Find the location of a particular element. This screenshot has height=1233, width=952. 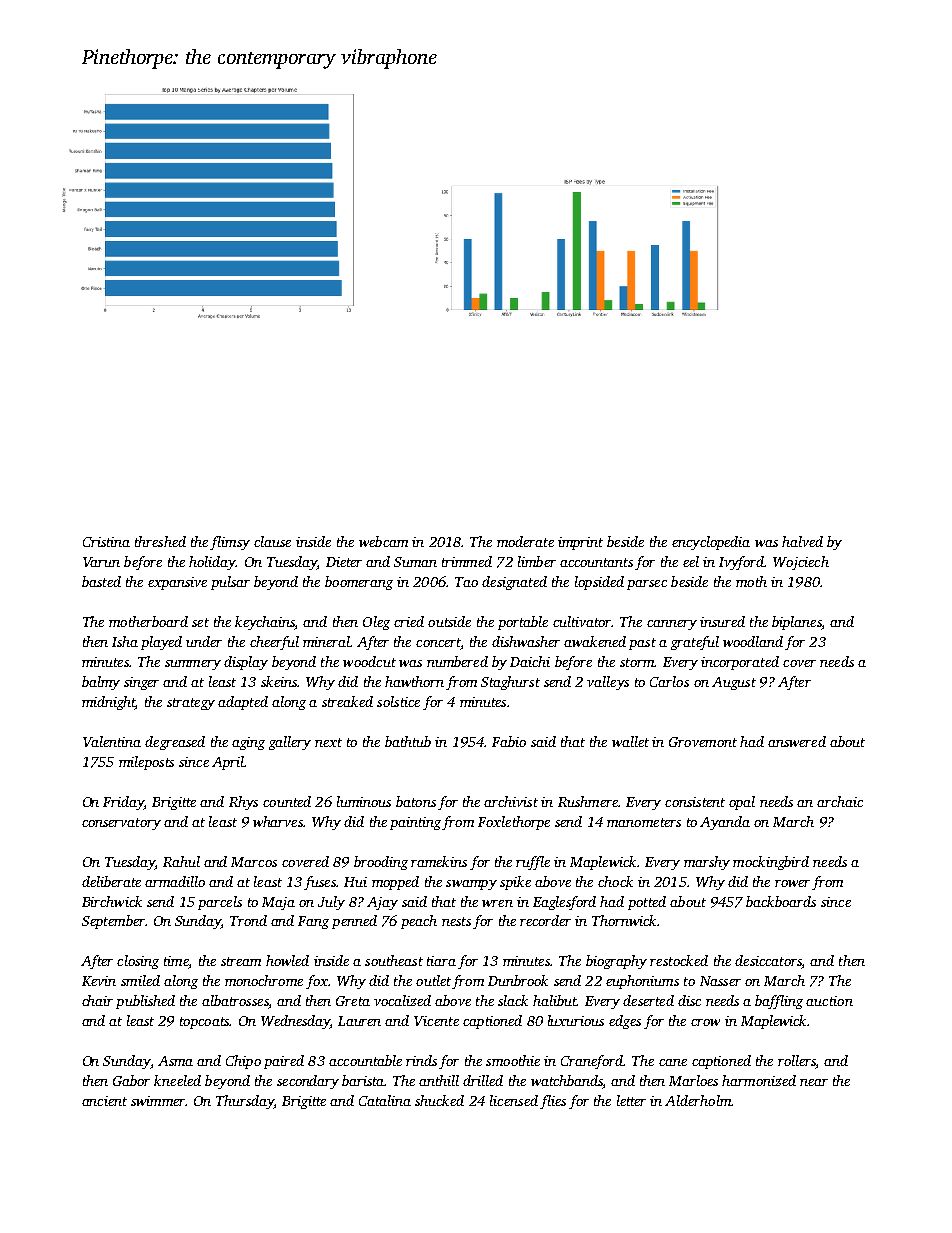

portable is located at coordinates (523, 623).
